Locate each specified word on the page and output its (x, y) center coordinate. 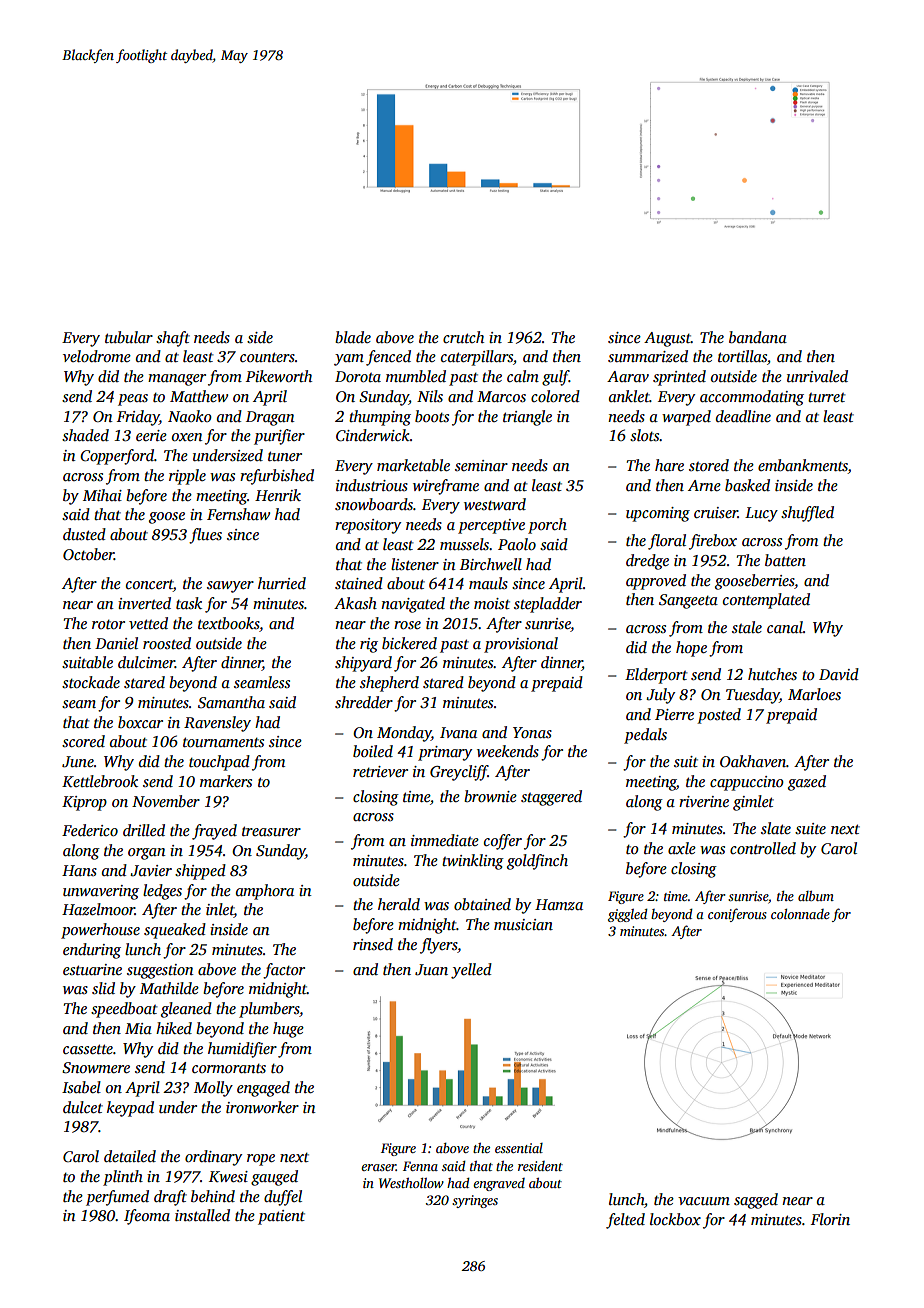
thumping (380, 418)
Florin (830, 1219)
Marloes (814, 694)
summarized (648, 356)
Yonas (532, 732)
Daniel (116, 643)
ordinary (213, 1158)
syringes (475, 1201)
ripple (187, 477)
